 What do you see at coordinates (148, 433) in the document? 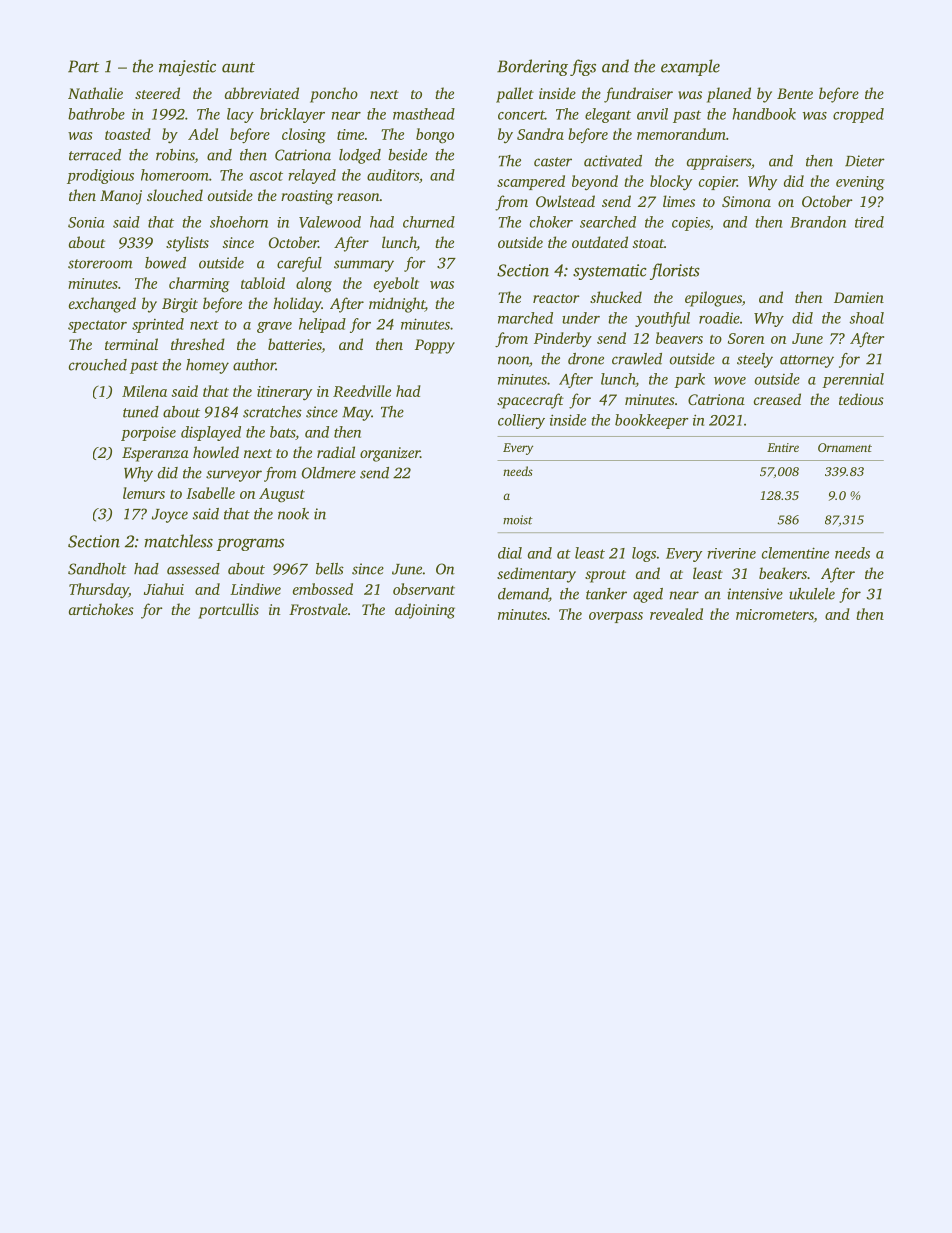
I see `porpoise` at bounding box center [148, 433].
